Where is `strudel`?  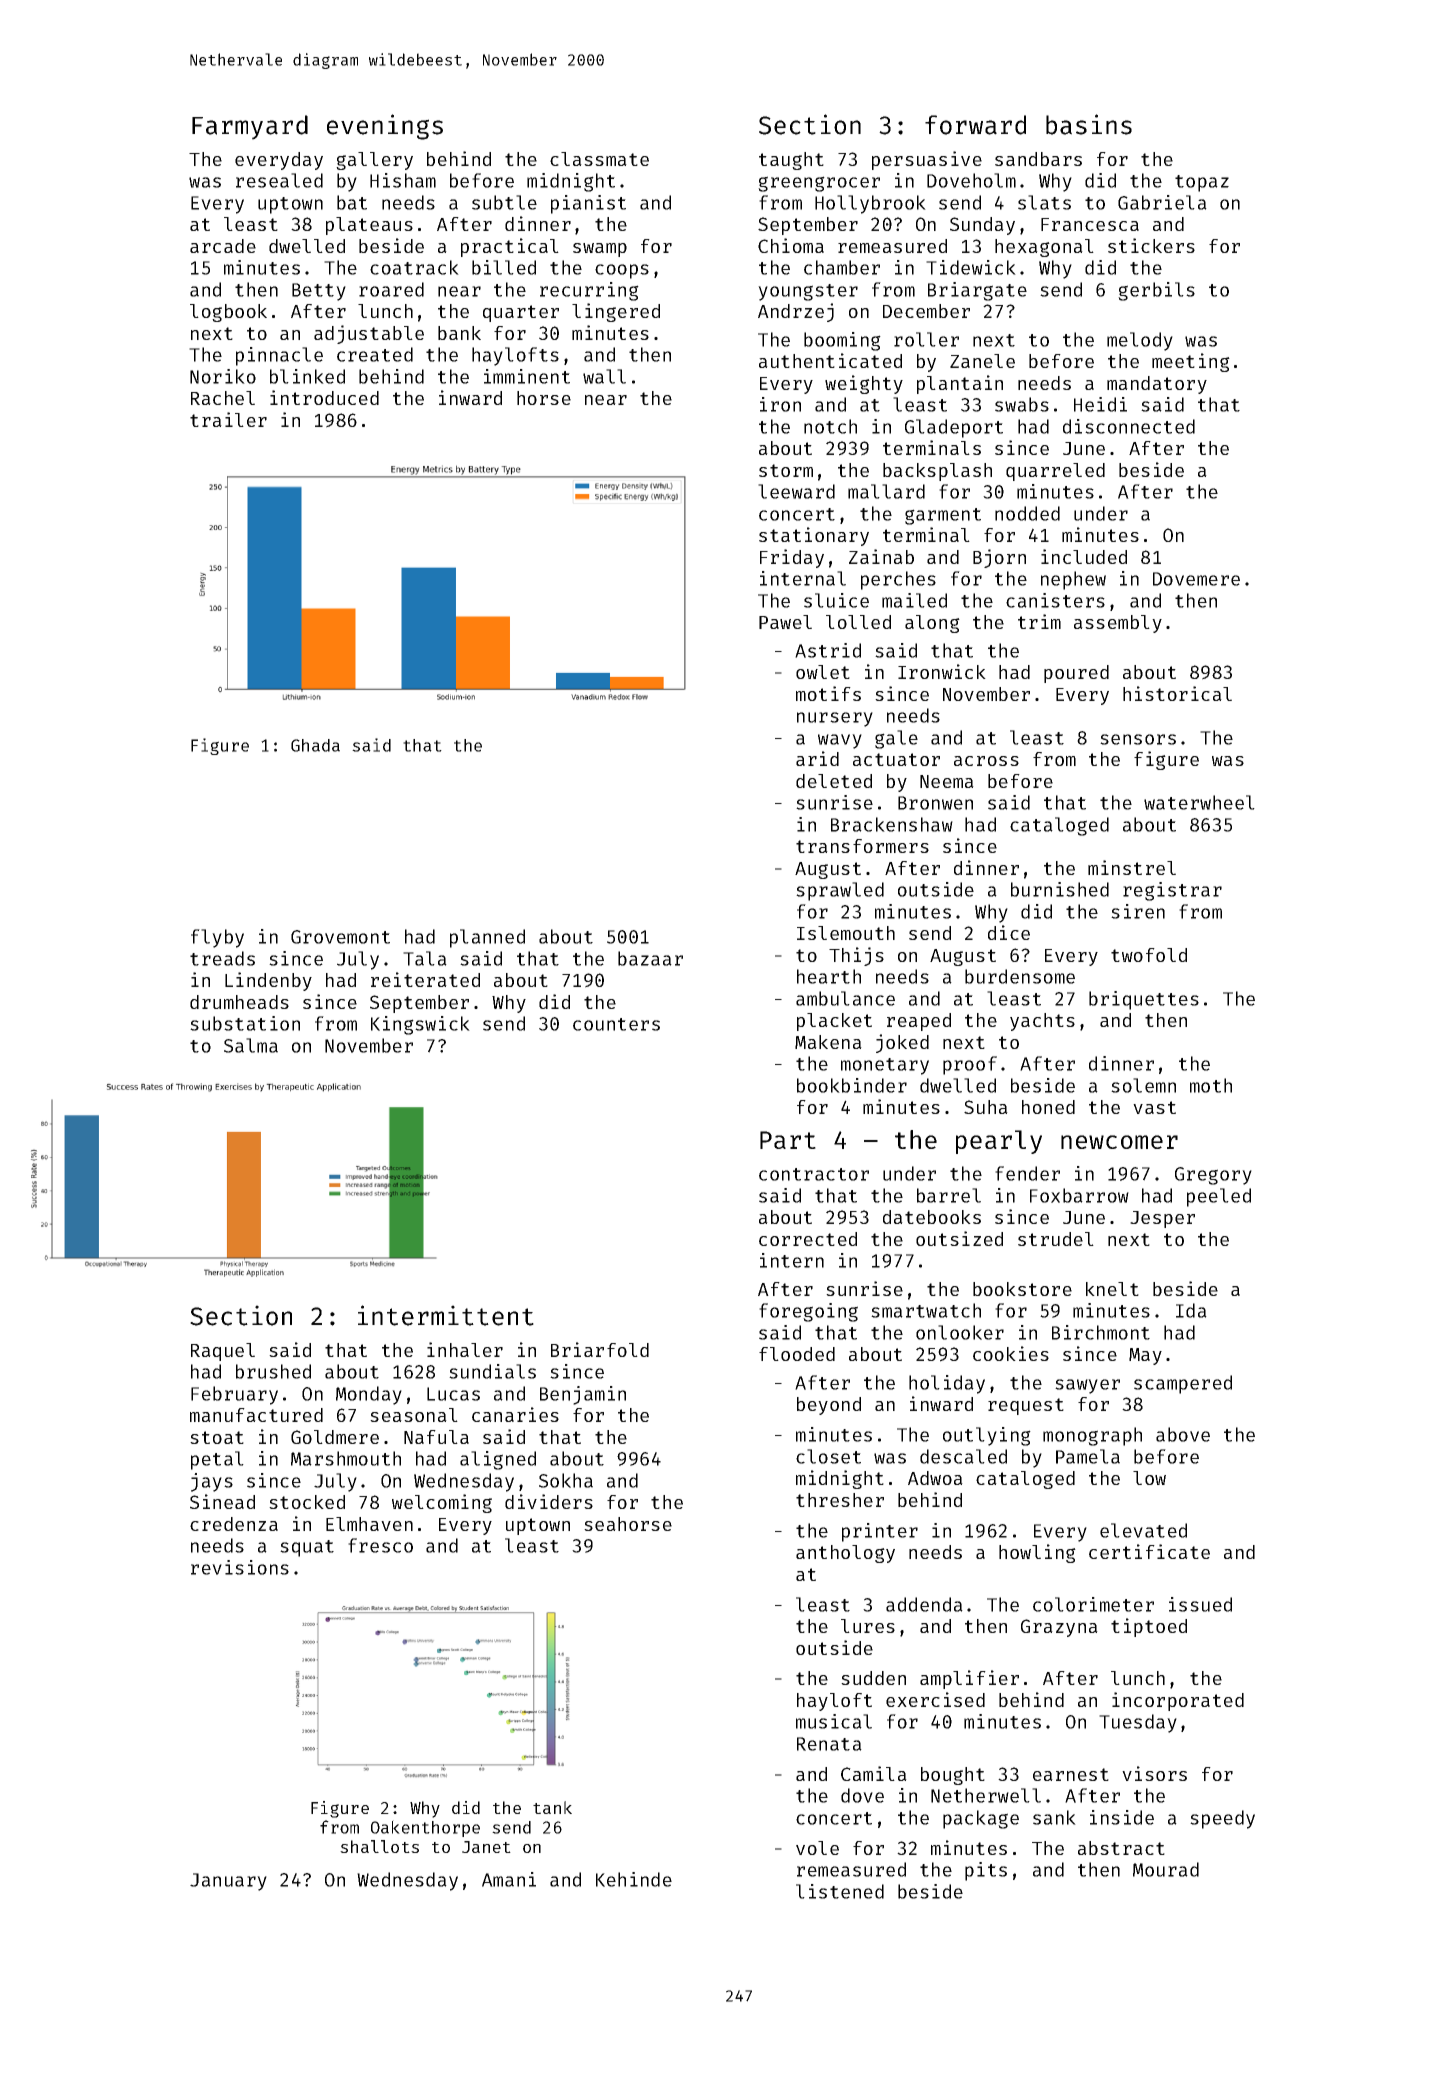 strudel is located at coordinates (1056, 1239).
